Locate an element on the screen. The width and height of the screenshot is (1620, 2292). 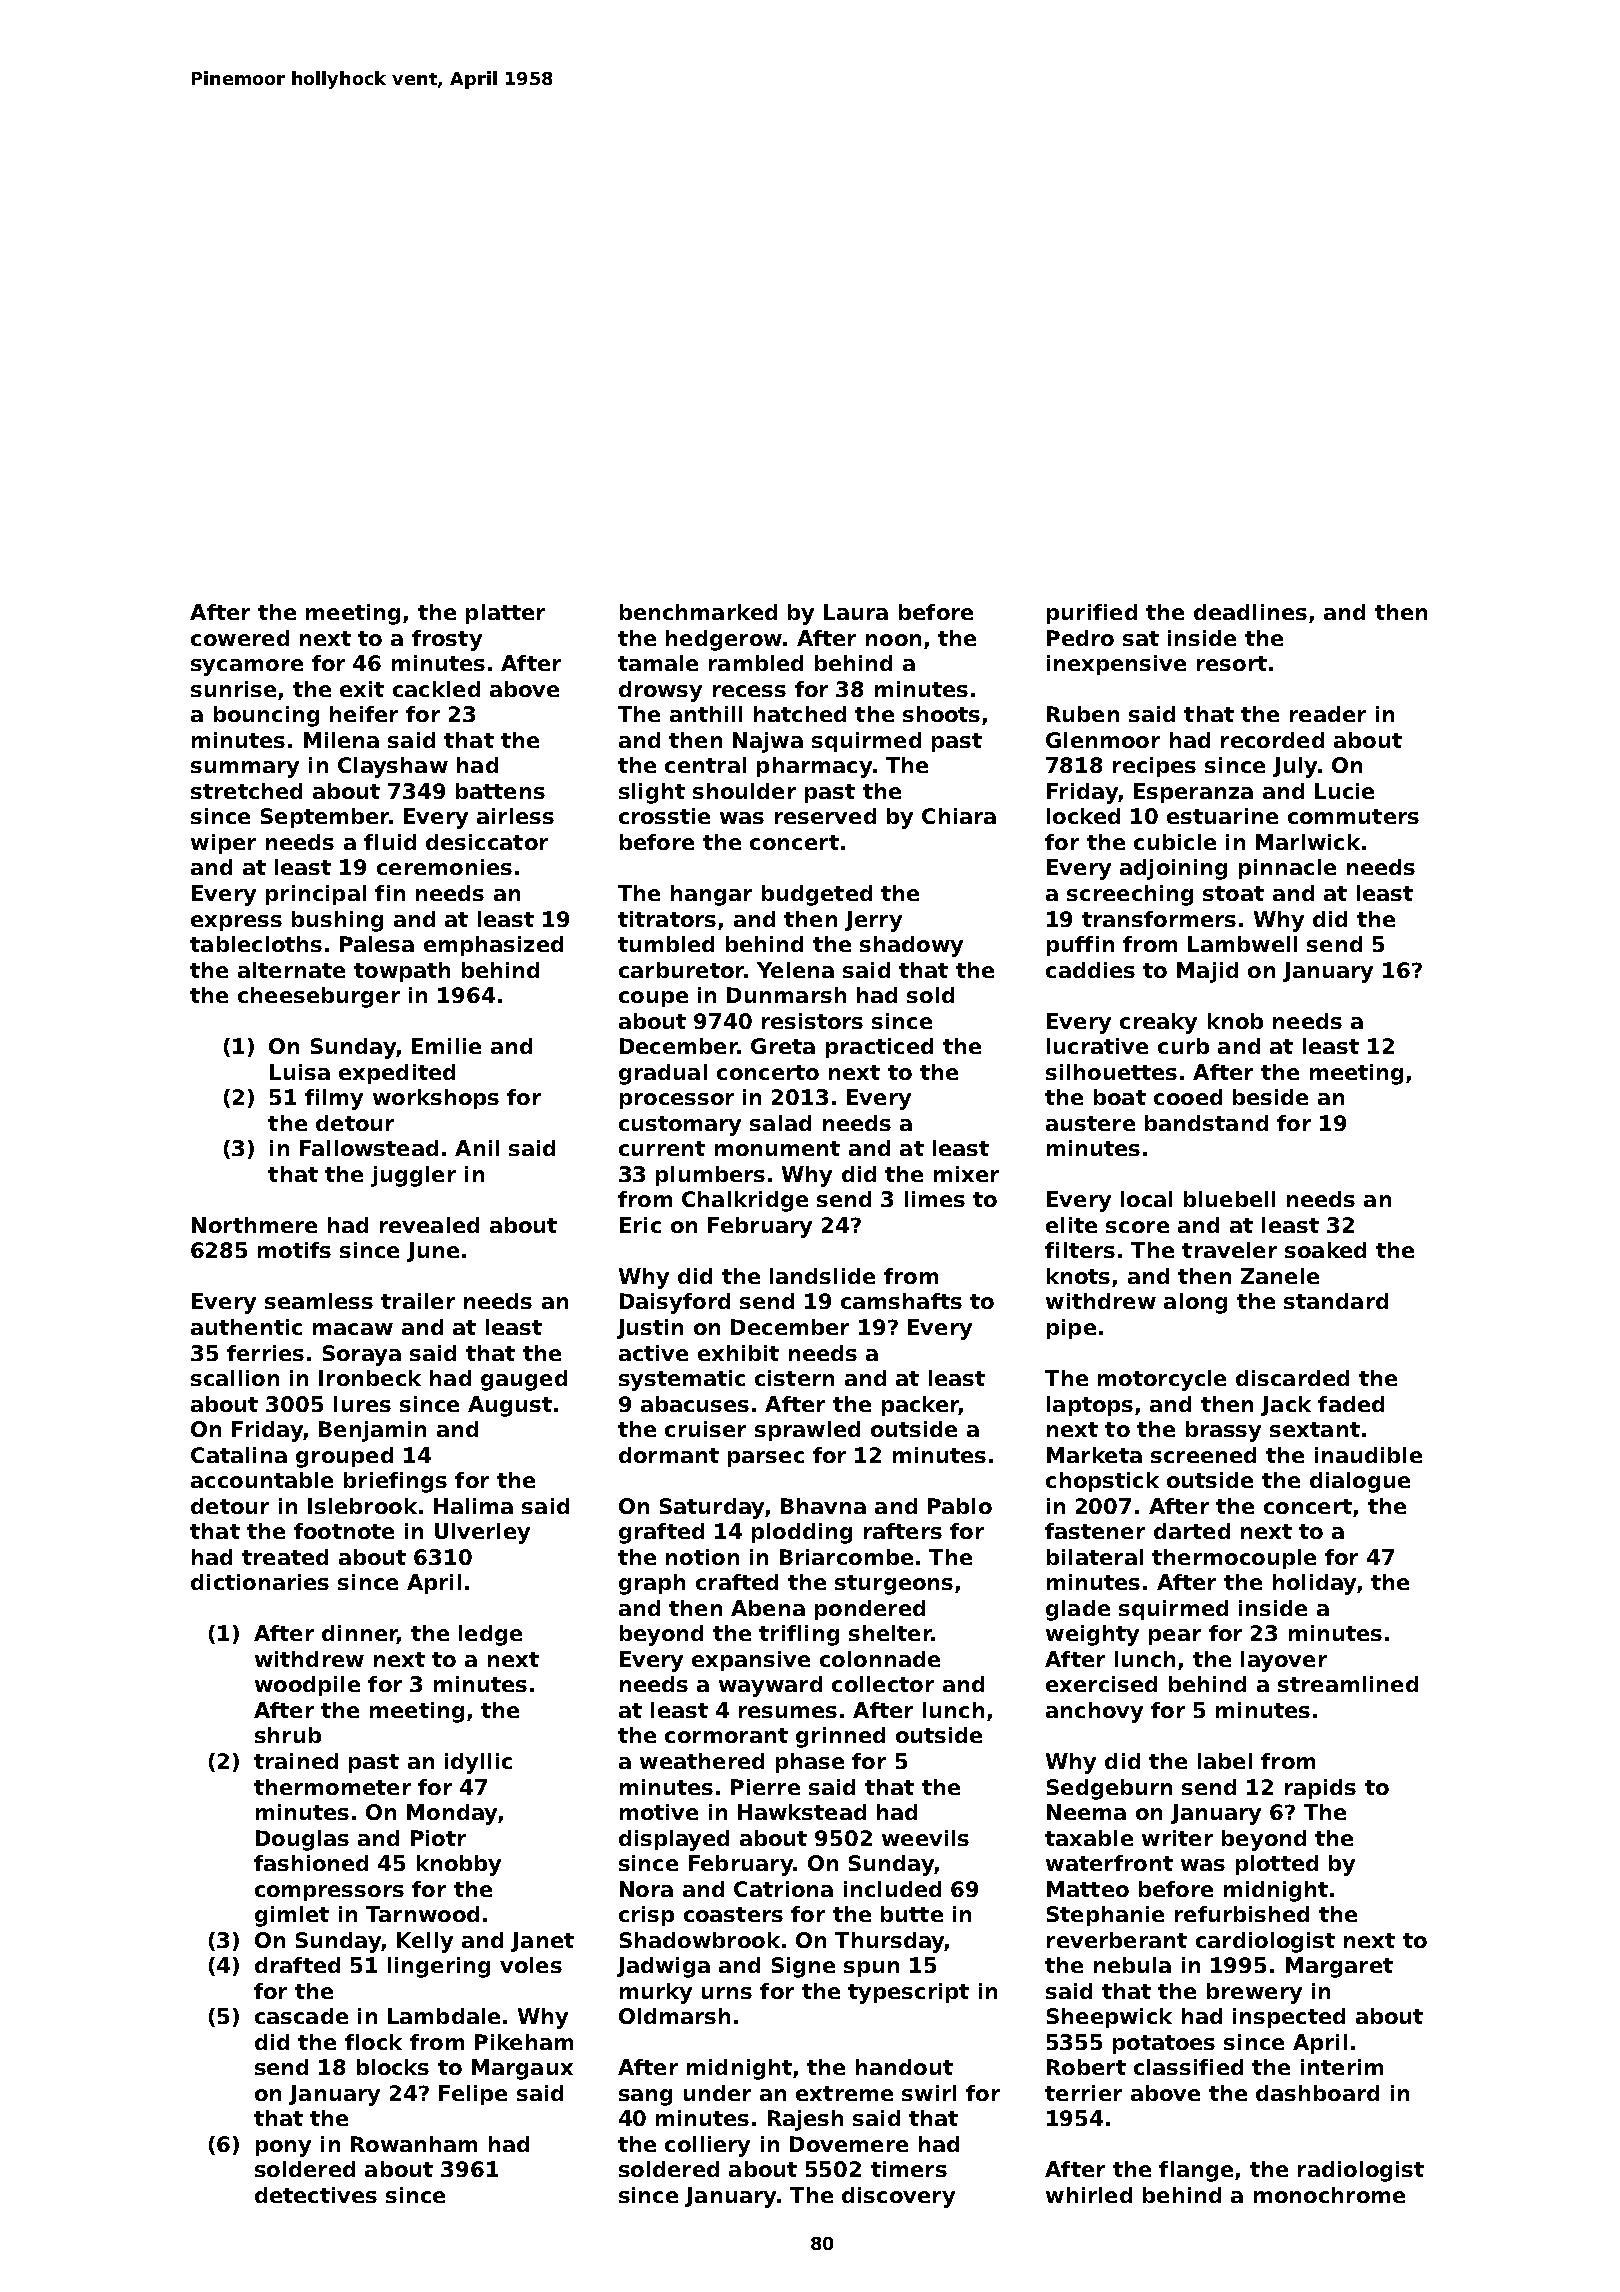
Ruben is located at coordinates (1083, 714).
